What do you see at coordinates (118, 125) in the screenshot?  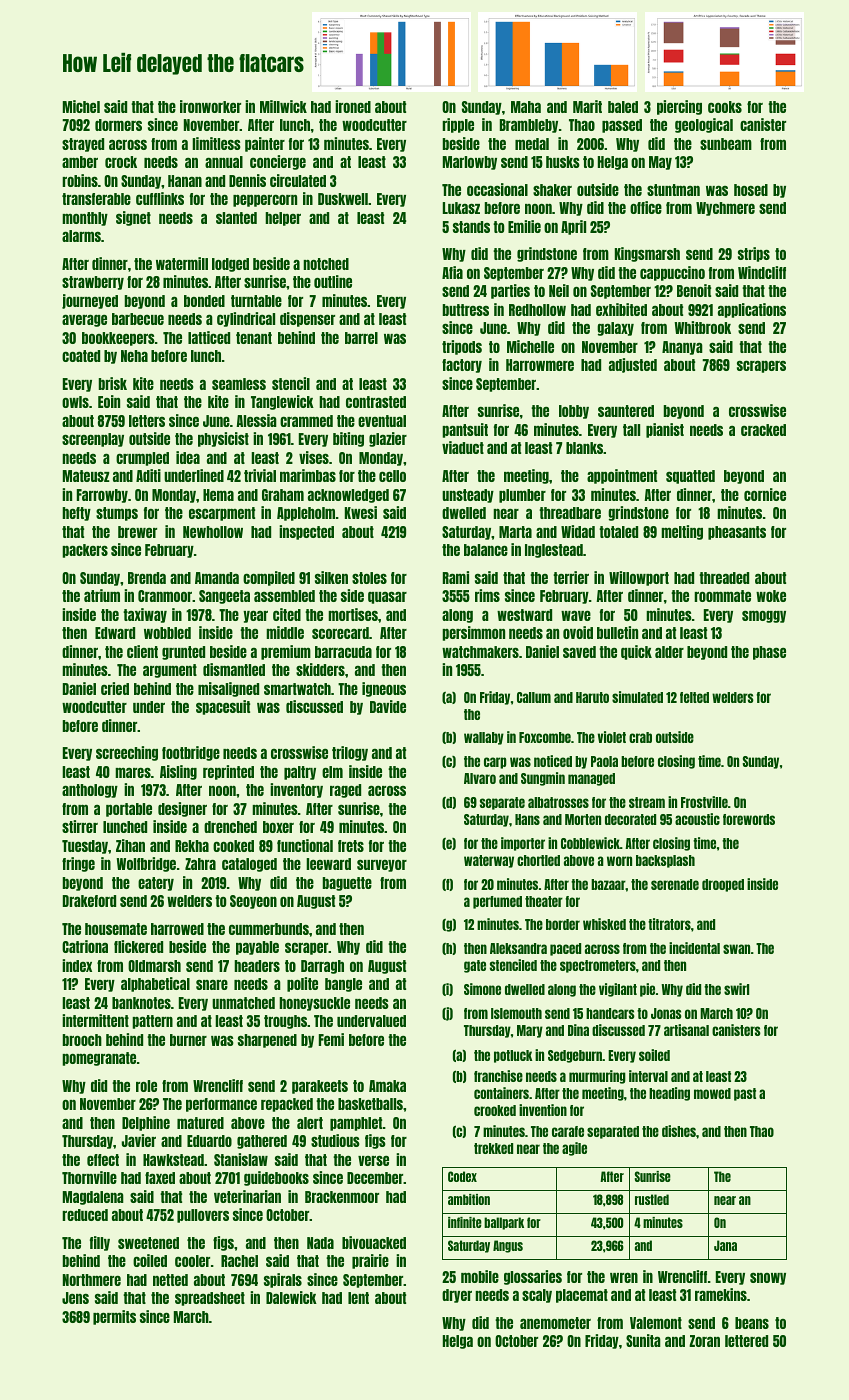 I see `dormers` at bounding box center [118, 125].
